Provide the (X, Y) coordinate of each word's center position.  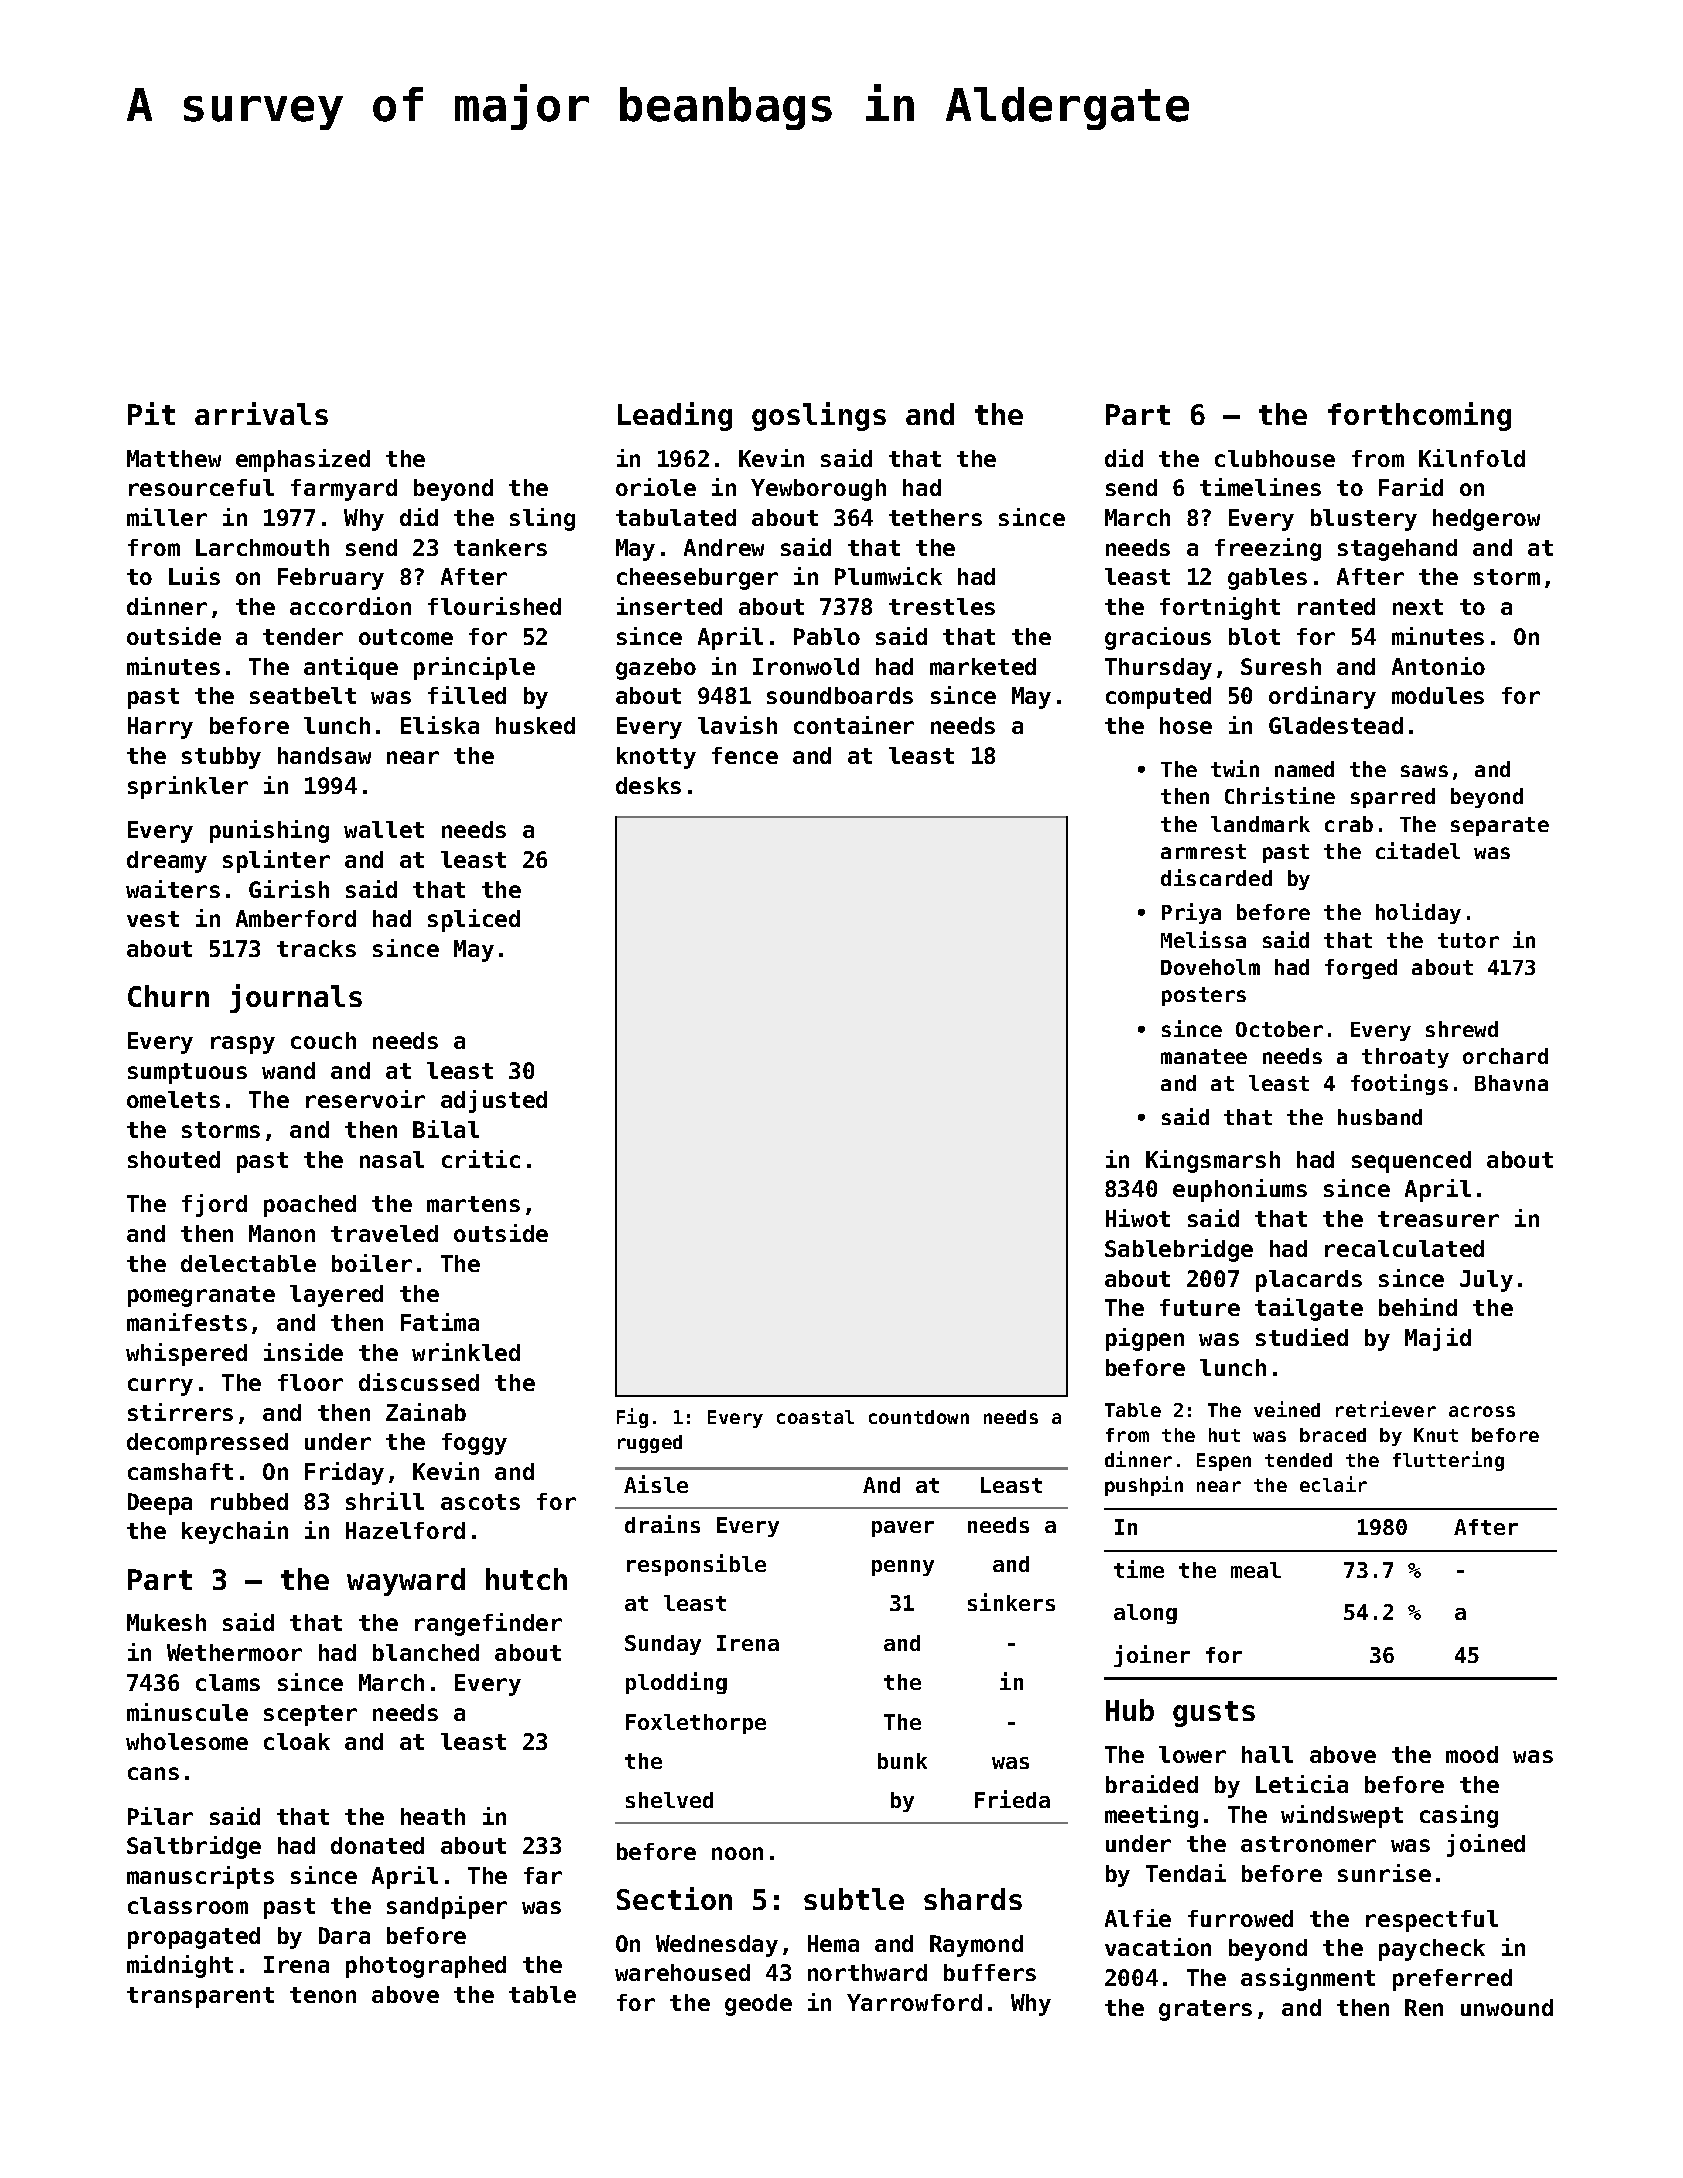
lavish (737, 725)
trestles (942, 606)
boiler (372, 1263)
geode (758, 2005)
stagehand (1397, 550)
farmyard (344, 490)
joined (1486, 1845)
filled (467, 695)
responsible (696, 1565)
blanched (426, 1652)
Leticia (1302, 1784)
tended (1298, 1460)
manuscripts (200, 1877)
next (1418, 607)
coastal (815, 1417)
